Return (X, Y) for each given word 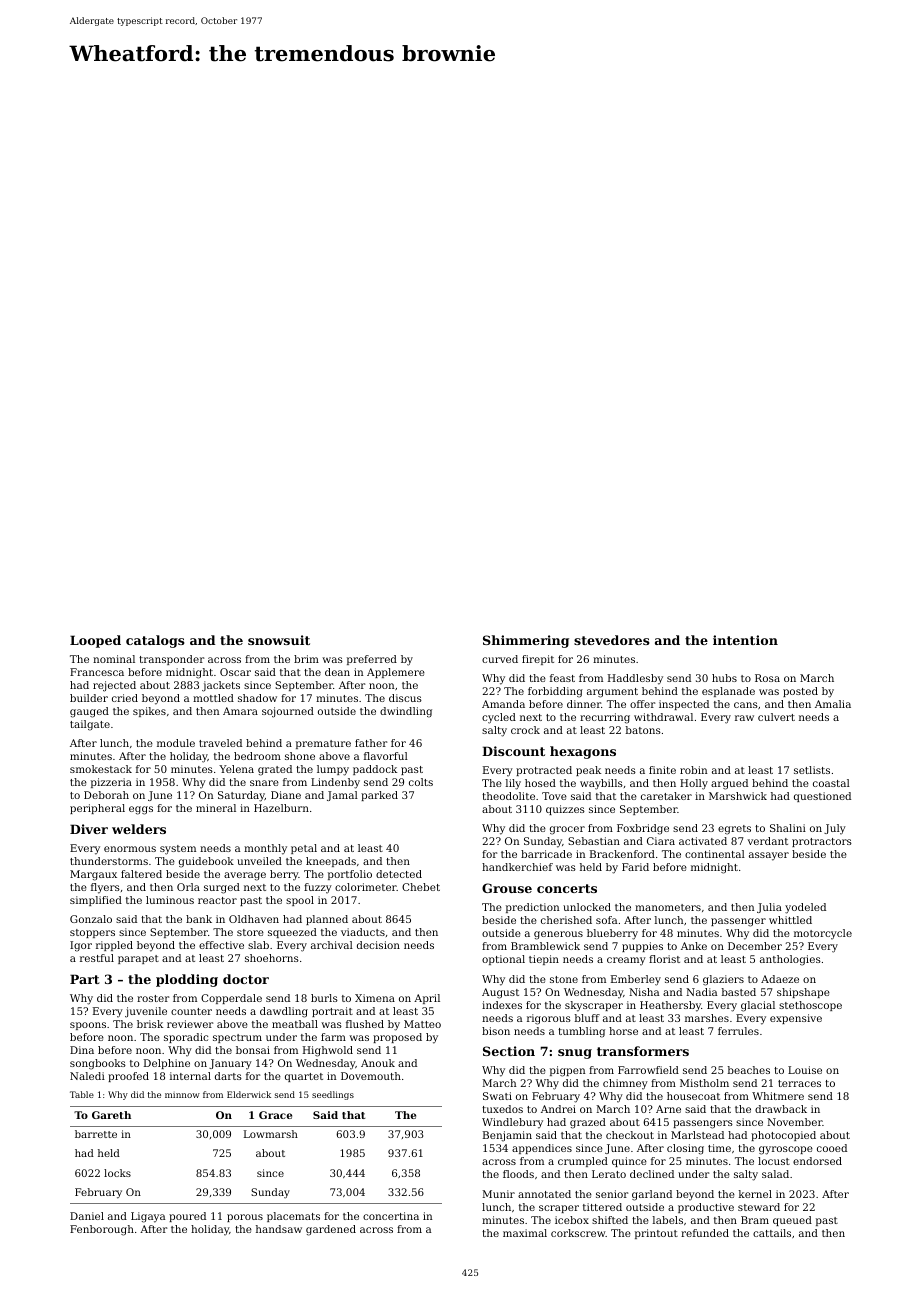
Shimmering (526, 641)
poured (187, 1217)
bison (496, 1031)
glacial (758, 1006)
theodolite (508, 796)
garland (652, 1195)
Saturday (241, 796)
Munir (498, 1194)
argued (729, 784)
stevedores (612, 640)
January (230, 1064)
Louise (805, 1070)
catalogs (155, 641)
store (250, 932)
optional (503, 960)
